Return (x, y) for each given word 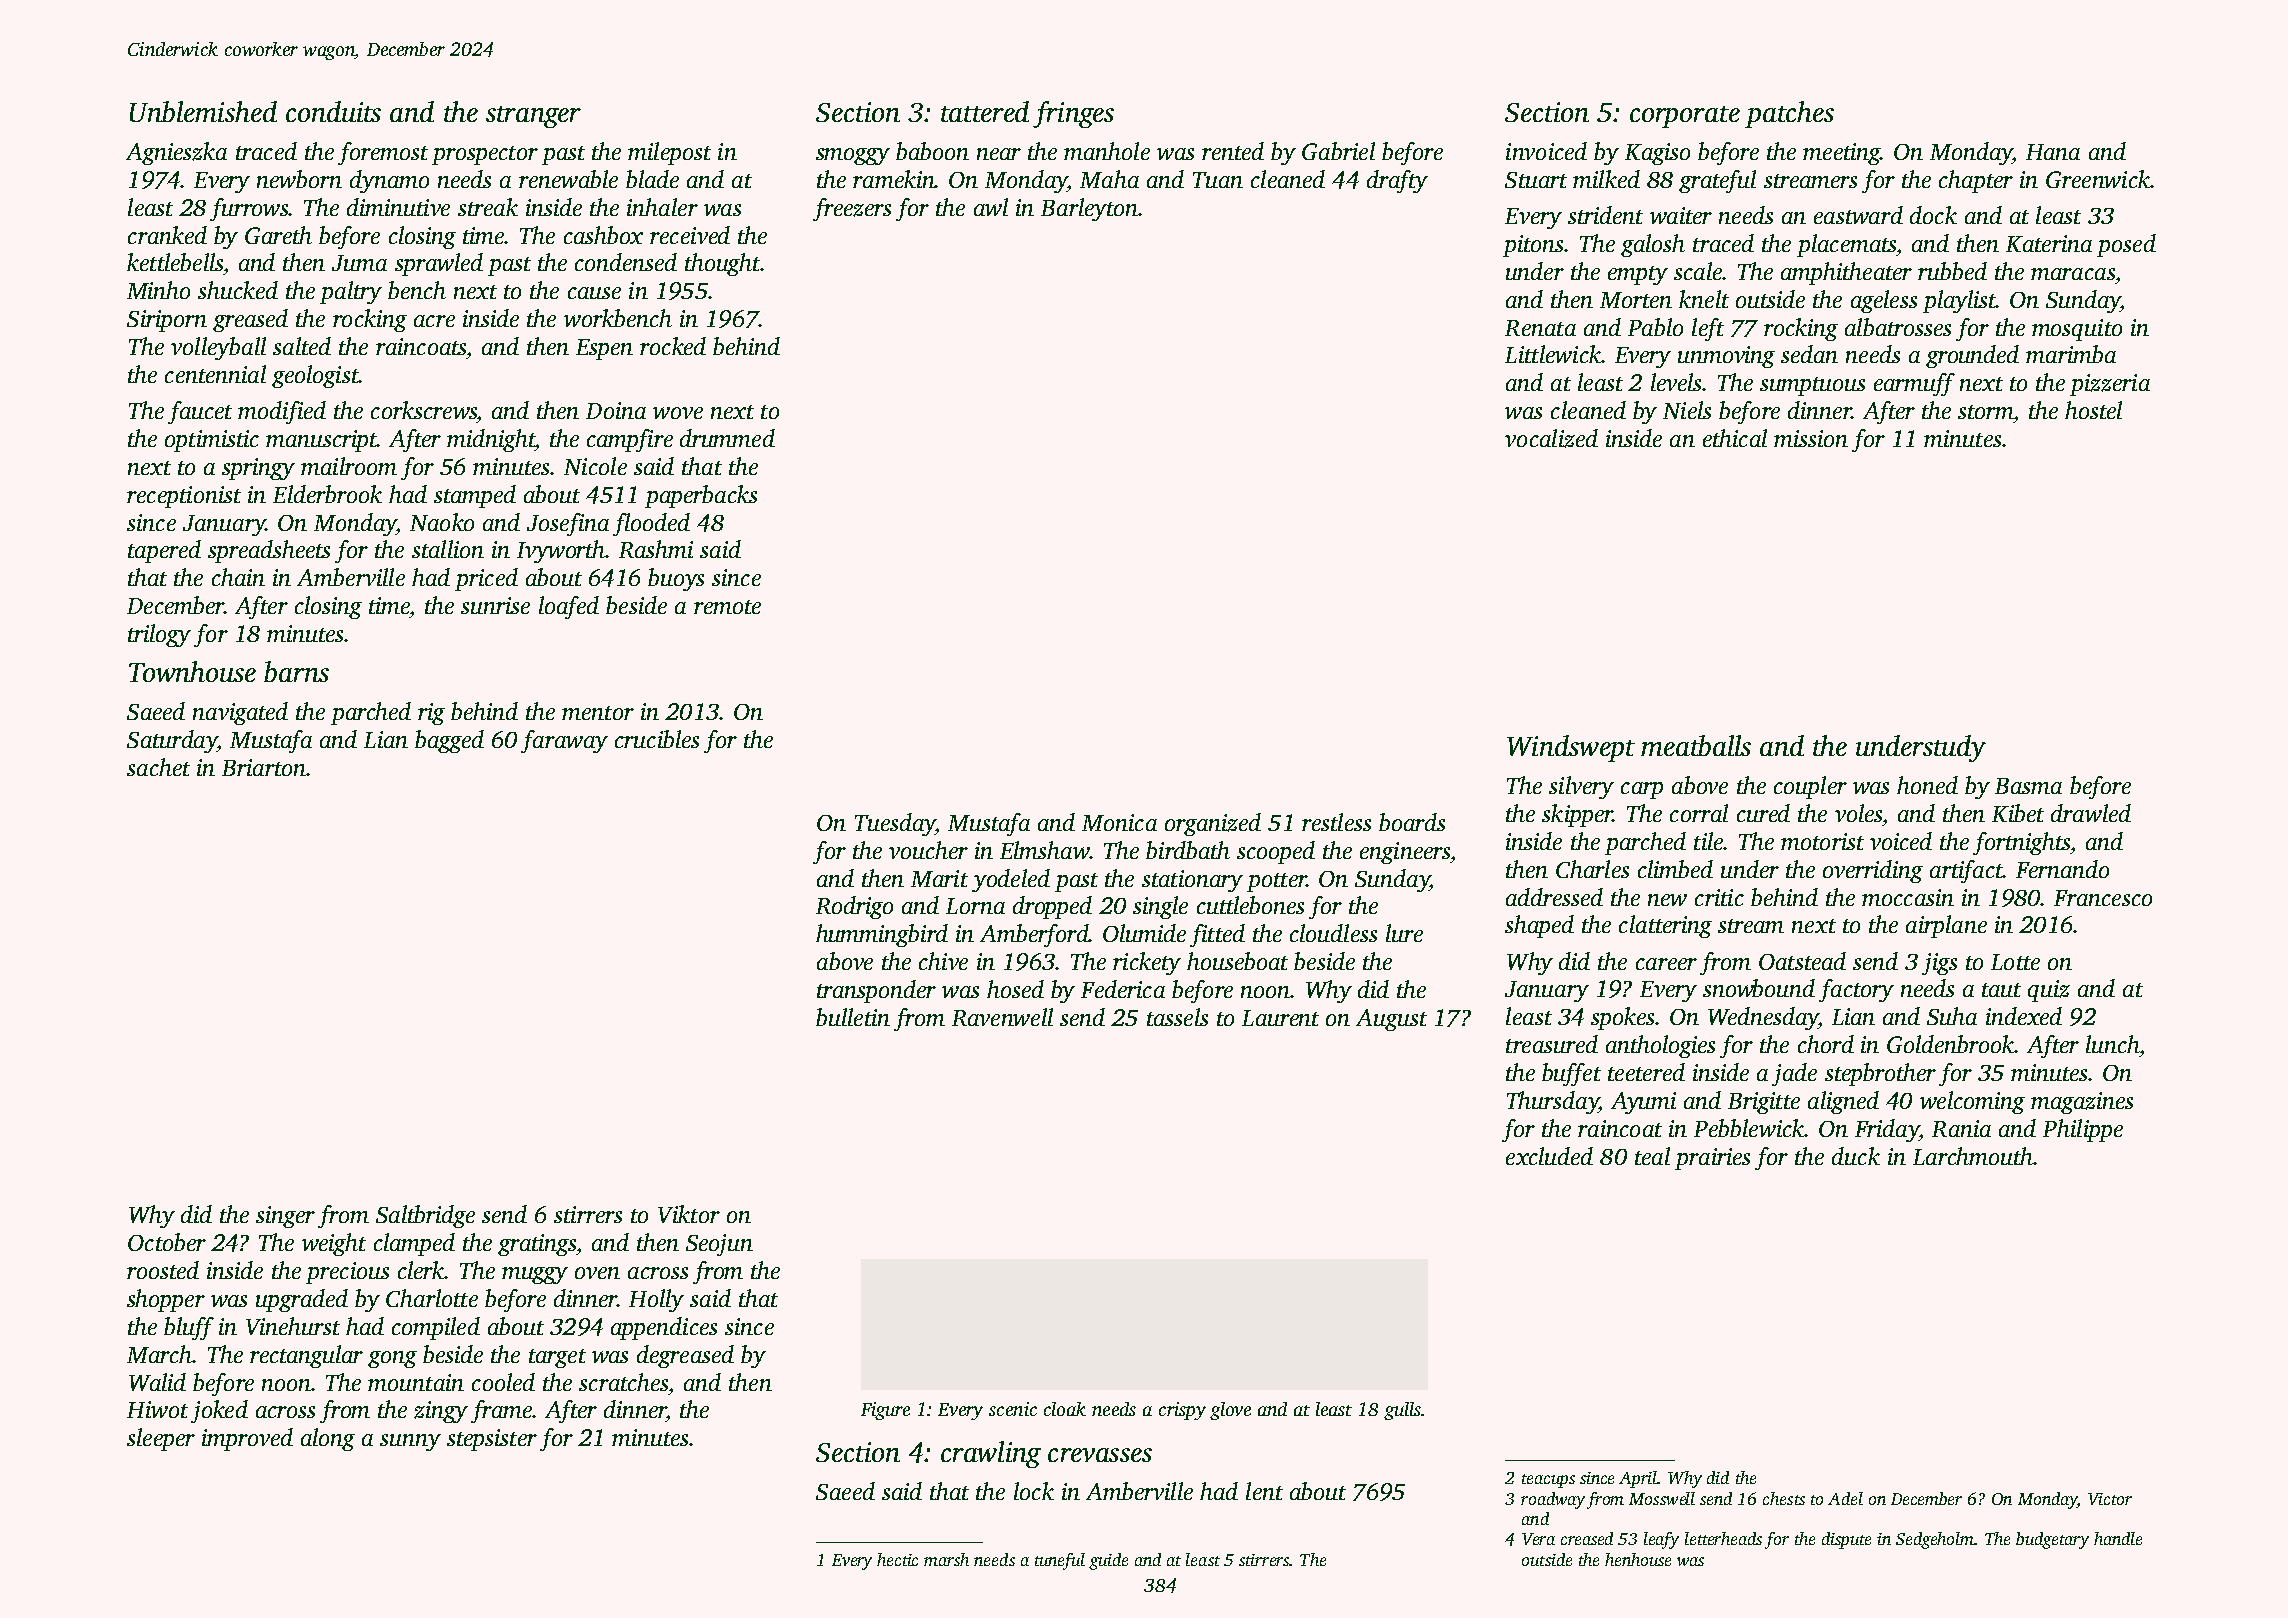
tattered (985, 111)
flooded (651, 524)
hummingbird (882, 935)
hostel (2093, 410)
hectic (897, 1559)
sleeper (161, 1439)
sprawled (439, 264)
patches (1789, 114)
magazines (2082, 1103)
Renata (1540, 328)
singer (285, 1217)
